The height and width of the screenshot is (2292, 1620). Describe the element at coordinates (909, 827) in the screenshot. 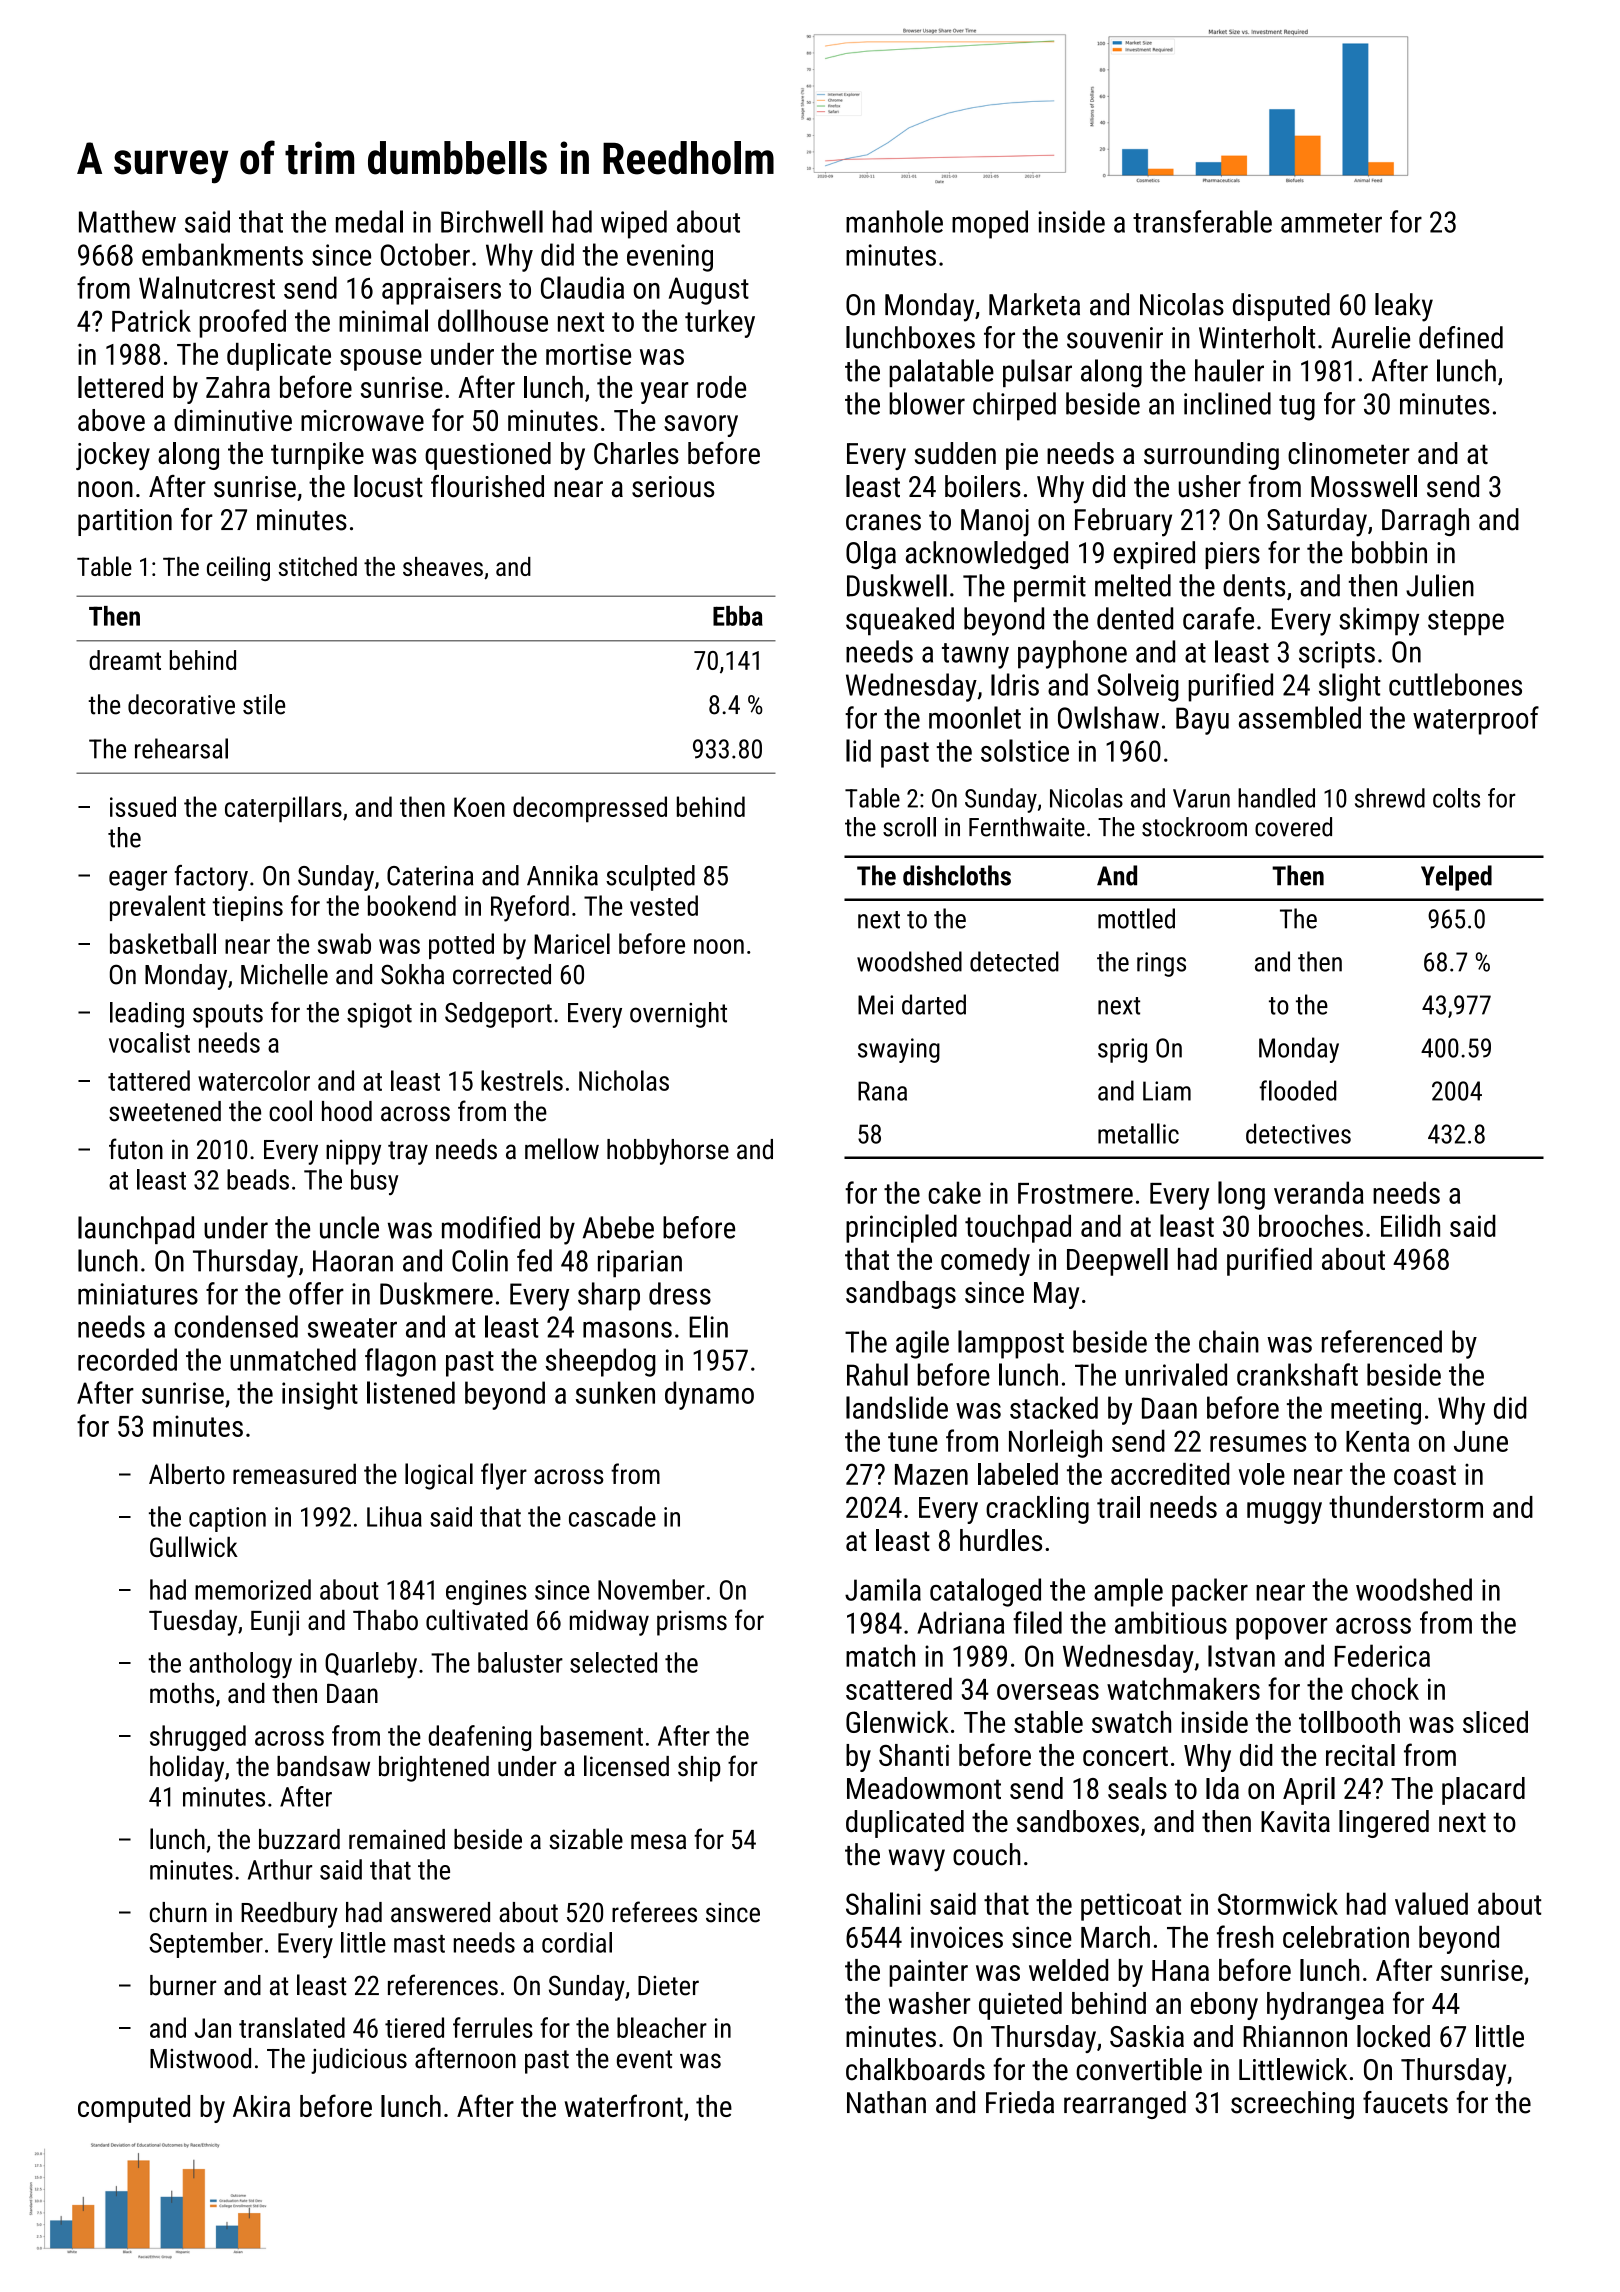

I see `scroll` at that location.
